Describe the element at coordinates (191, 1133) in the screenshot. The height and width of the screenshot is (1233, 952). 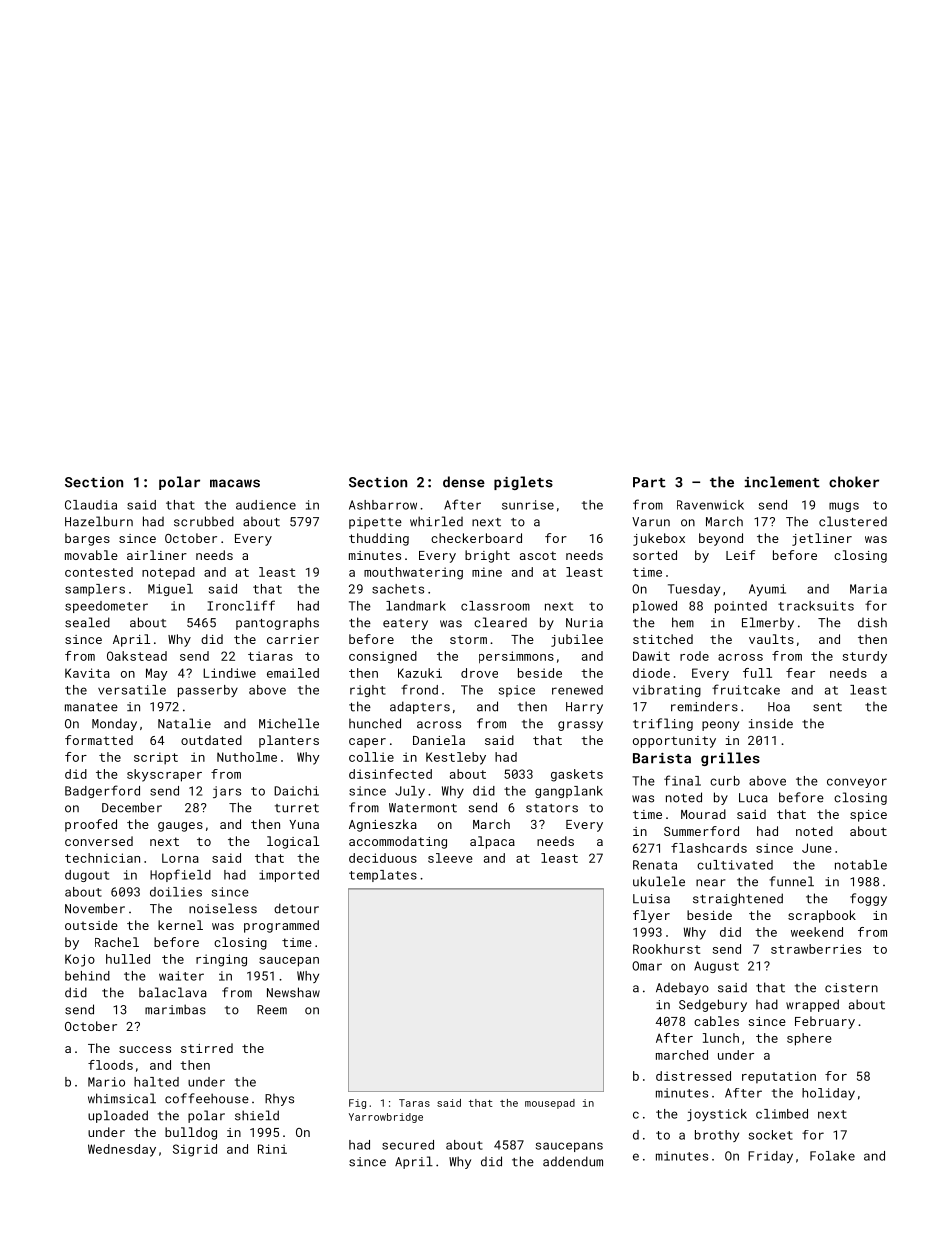
I see `bulldog` at that location.
